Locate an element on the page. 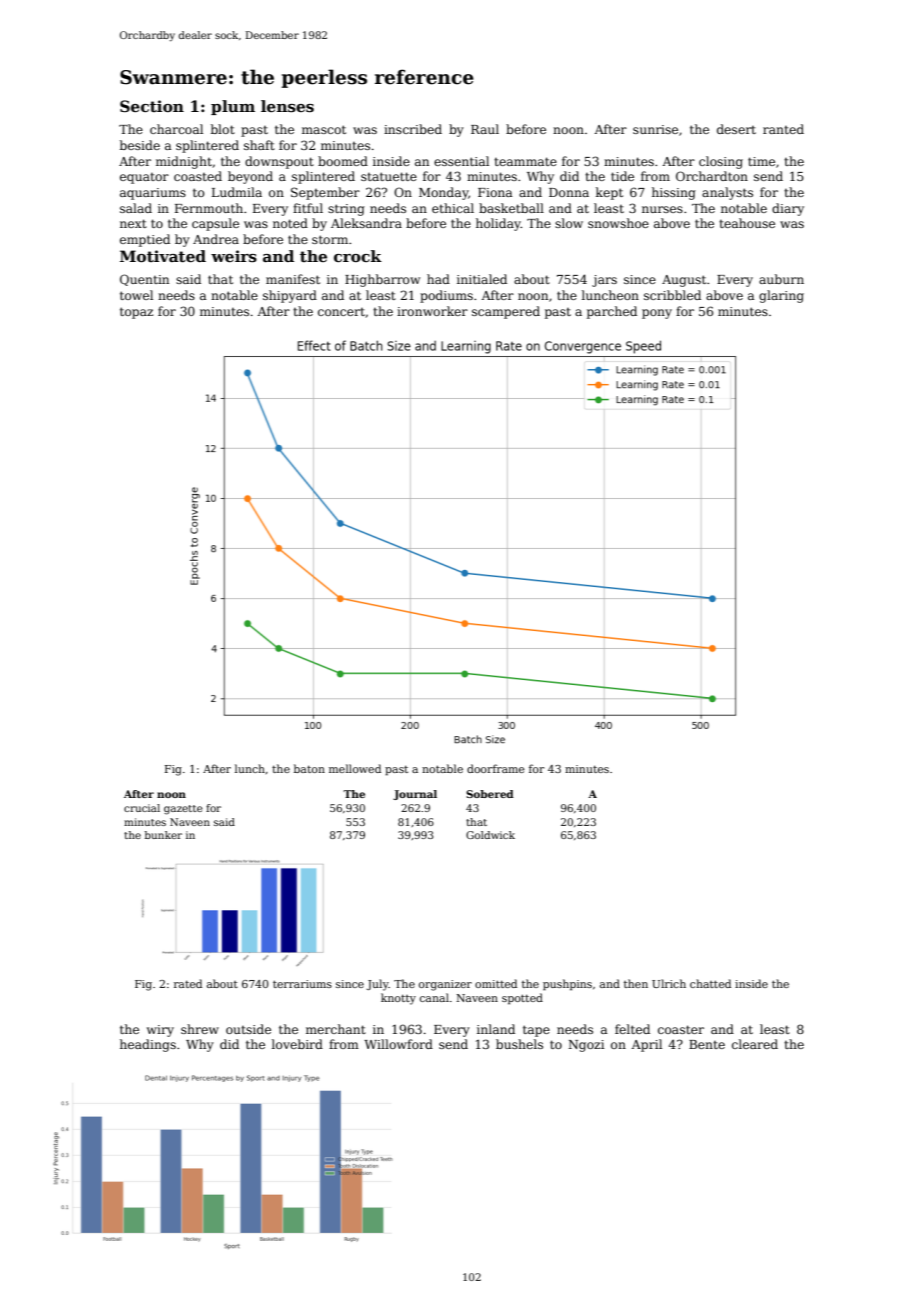 This document has width=924, height=1308. wiry is located at coordinates (160, 1031).
